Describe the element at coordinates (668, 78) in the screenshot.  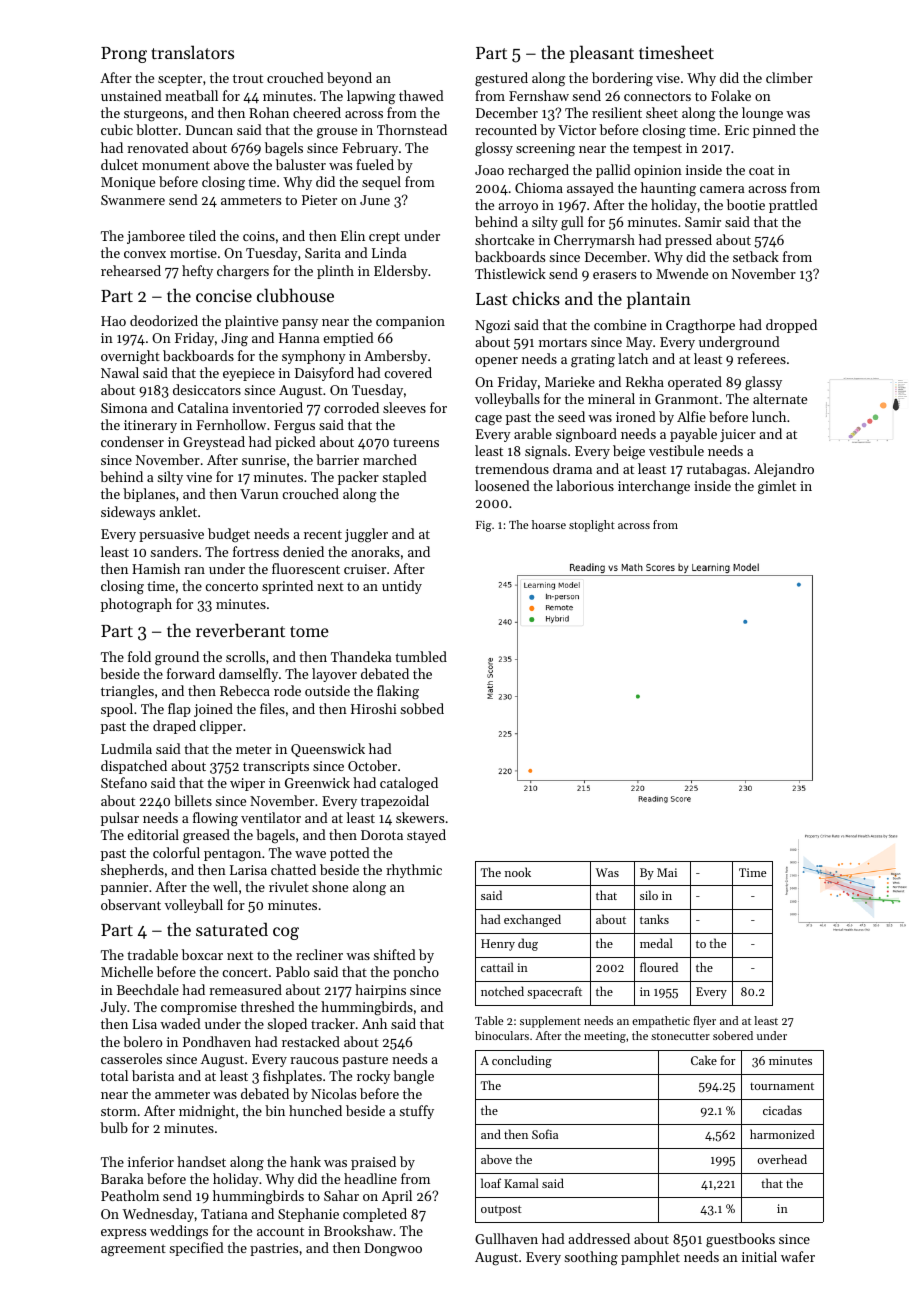
I see `vise` at that location.
